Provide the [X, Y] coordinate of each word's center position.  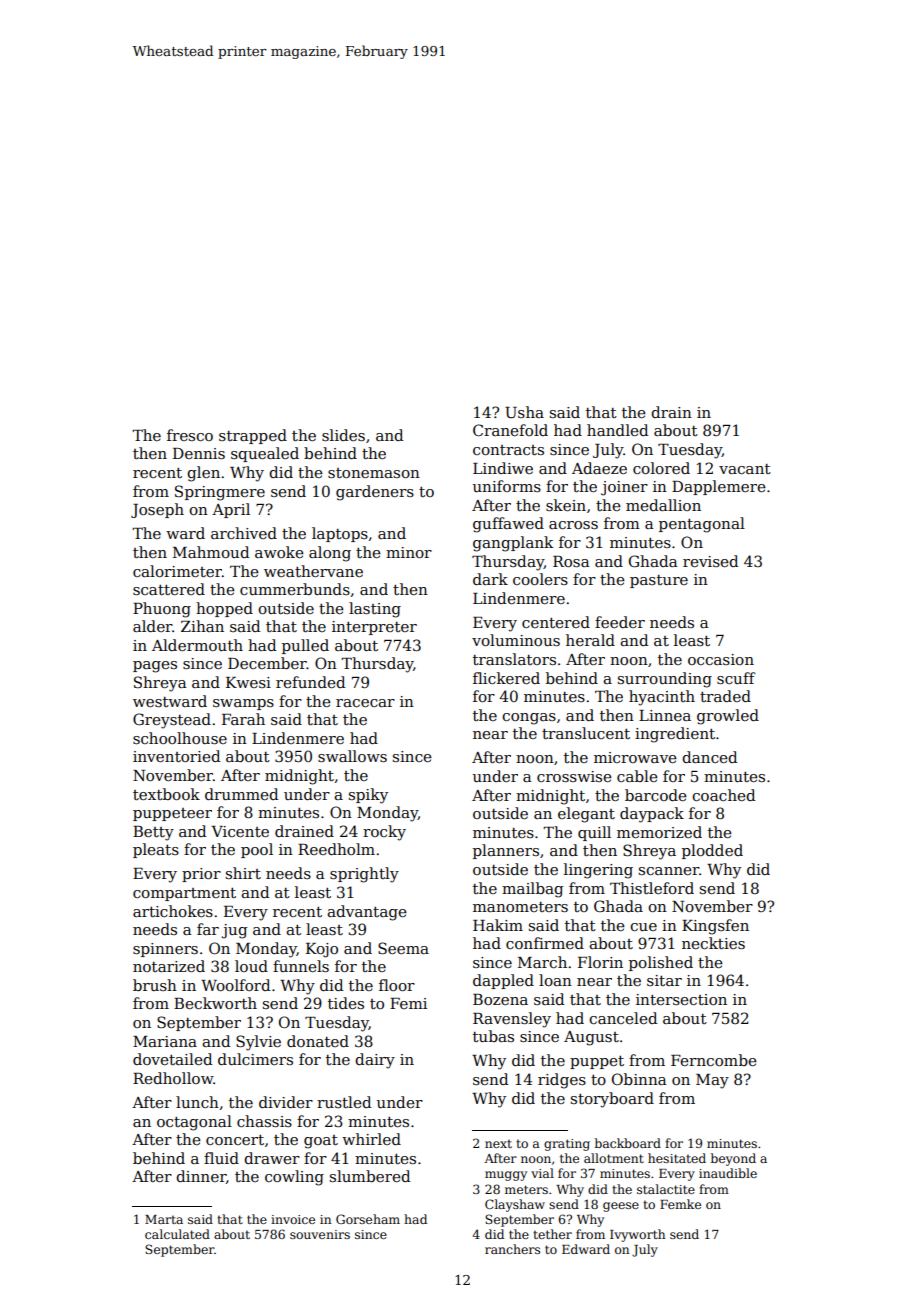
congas [529, 719]
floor [397, 985]
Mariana [165, 1041]
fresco [190, 435]
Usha [524, 412]
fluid [221, 1158]
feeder [620, 622]
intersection [681, 999]
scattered [169, 589]
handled [618, 430]
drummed [242, 794]
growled [728, 717]
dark [490, 579]
